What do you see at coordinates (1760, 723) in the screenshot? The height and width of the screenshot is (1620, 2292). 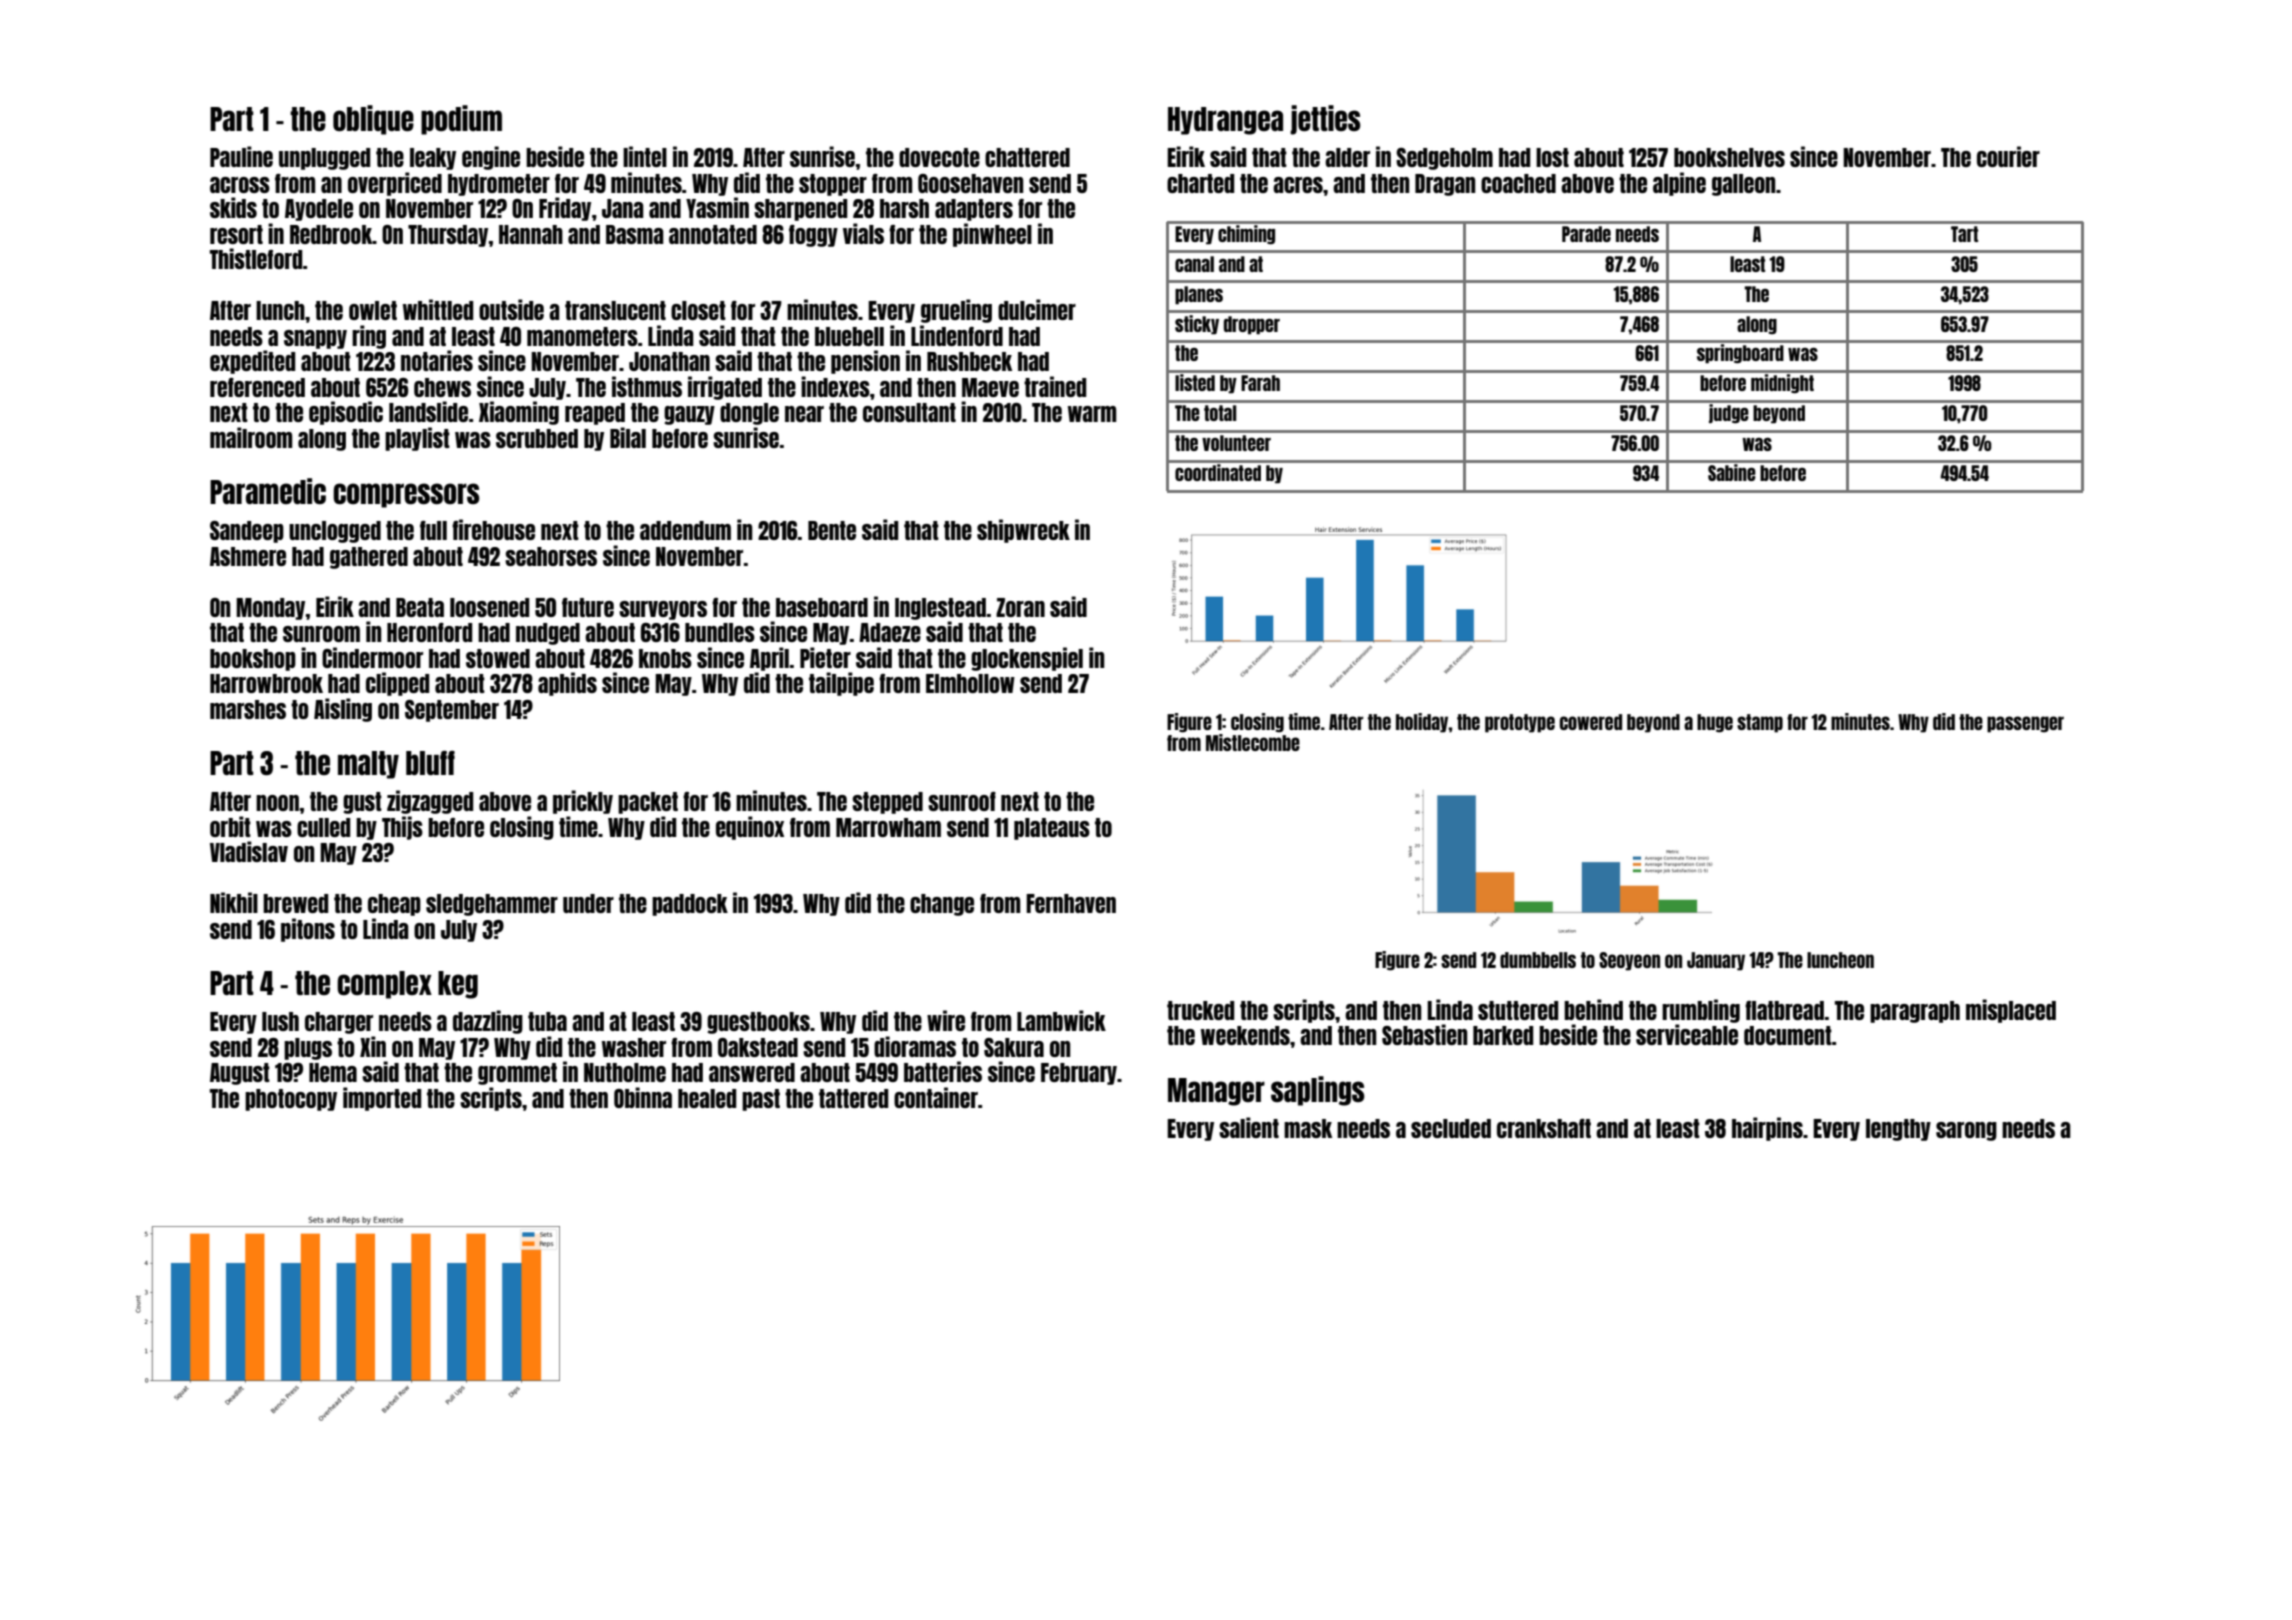 I see `stamp` at bounding box center [1760, 723].
